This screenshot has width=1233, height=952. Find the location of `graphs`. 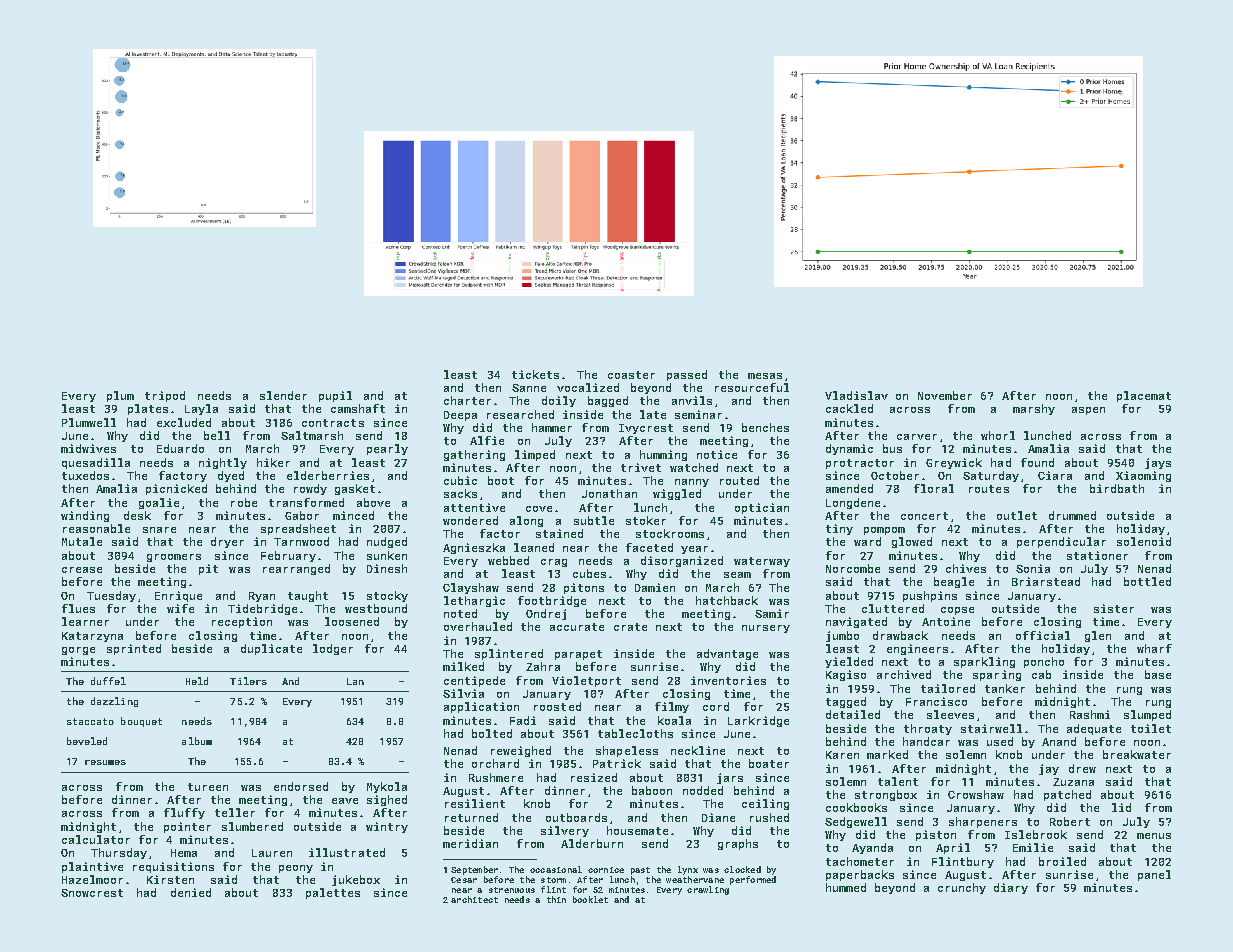

graphs is located at coordinates (738, 844).
